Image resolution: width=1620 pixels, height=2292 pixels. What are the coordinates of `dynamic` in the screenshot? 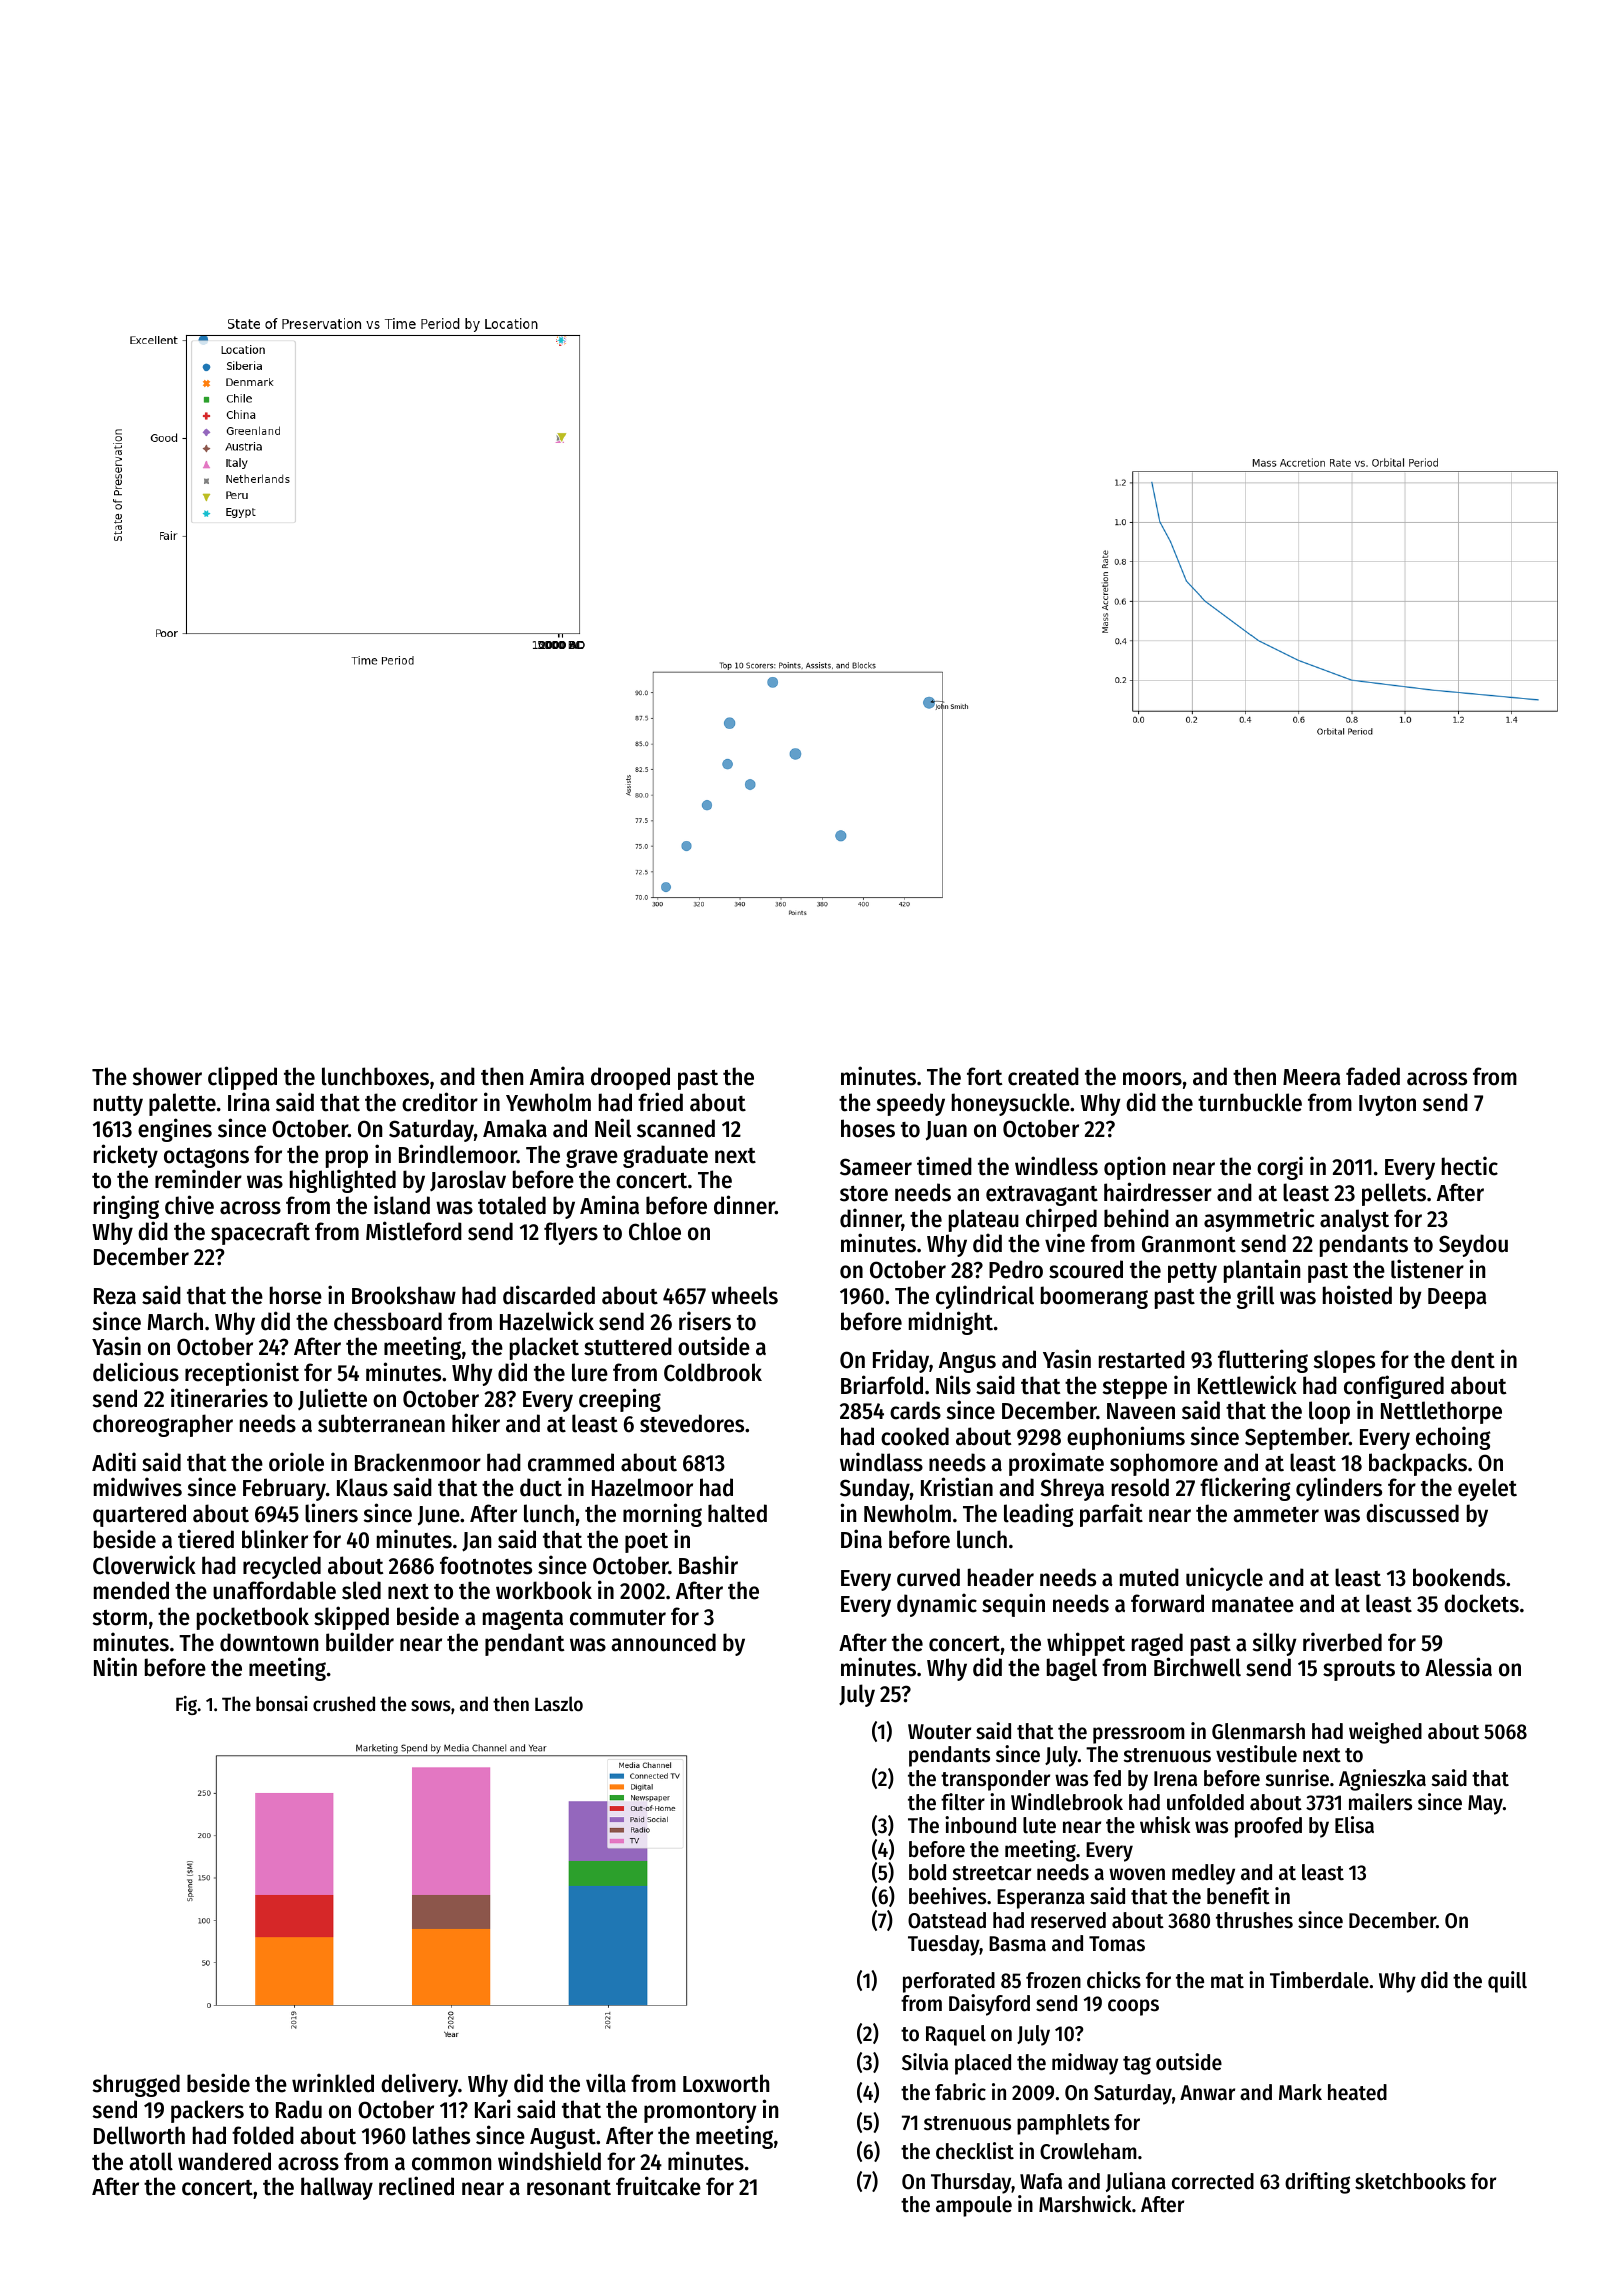 It's located at (937, 1605).
